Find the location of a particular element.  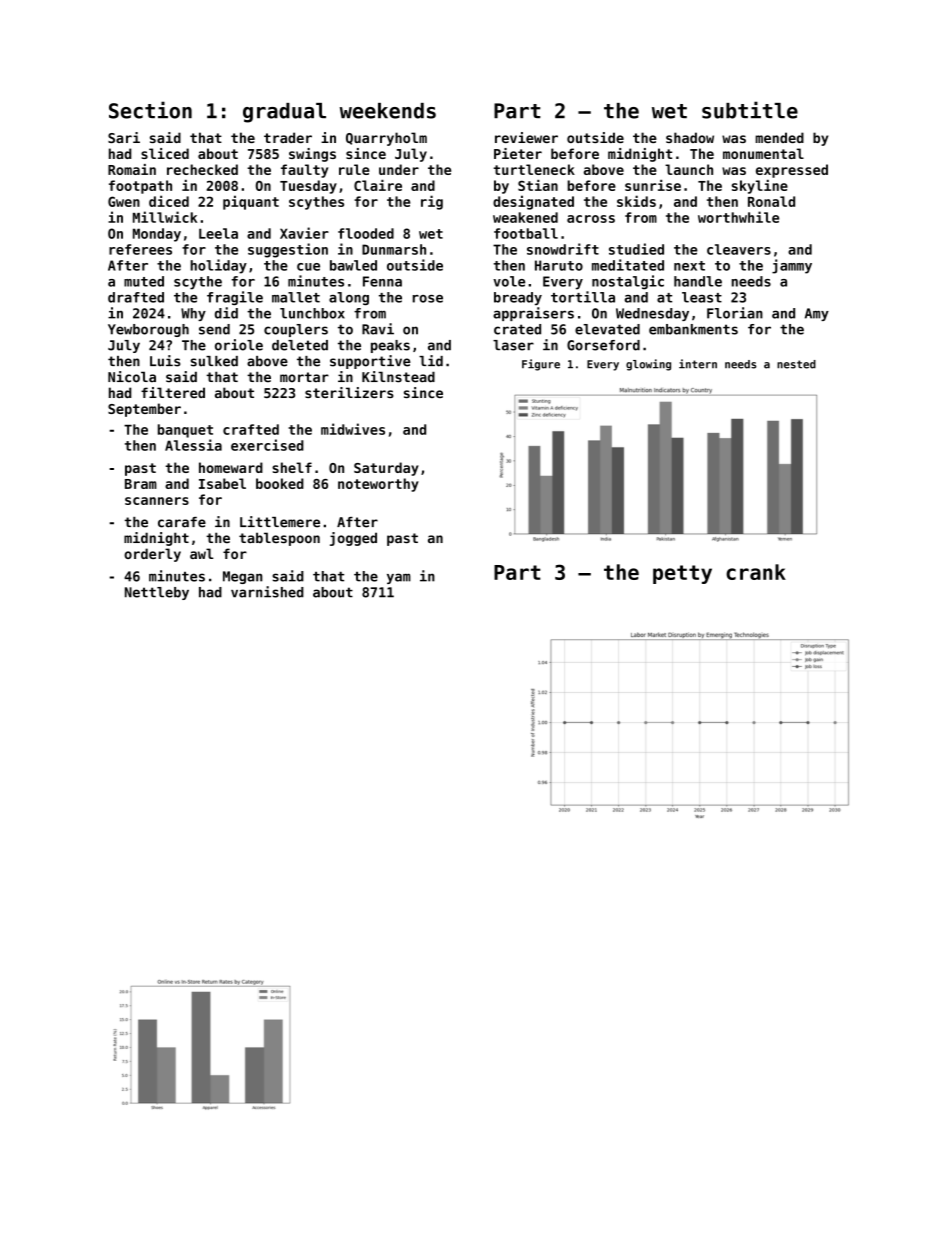

mended is located at coordinates (779, 137).
